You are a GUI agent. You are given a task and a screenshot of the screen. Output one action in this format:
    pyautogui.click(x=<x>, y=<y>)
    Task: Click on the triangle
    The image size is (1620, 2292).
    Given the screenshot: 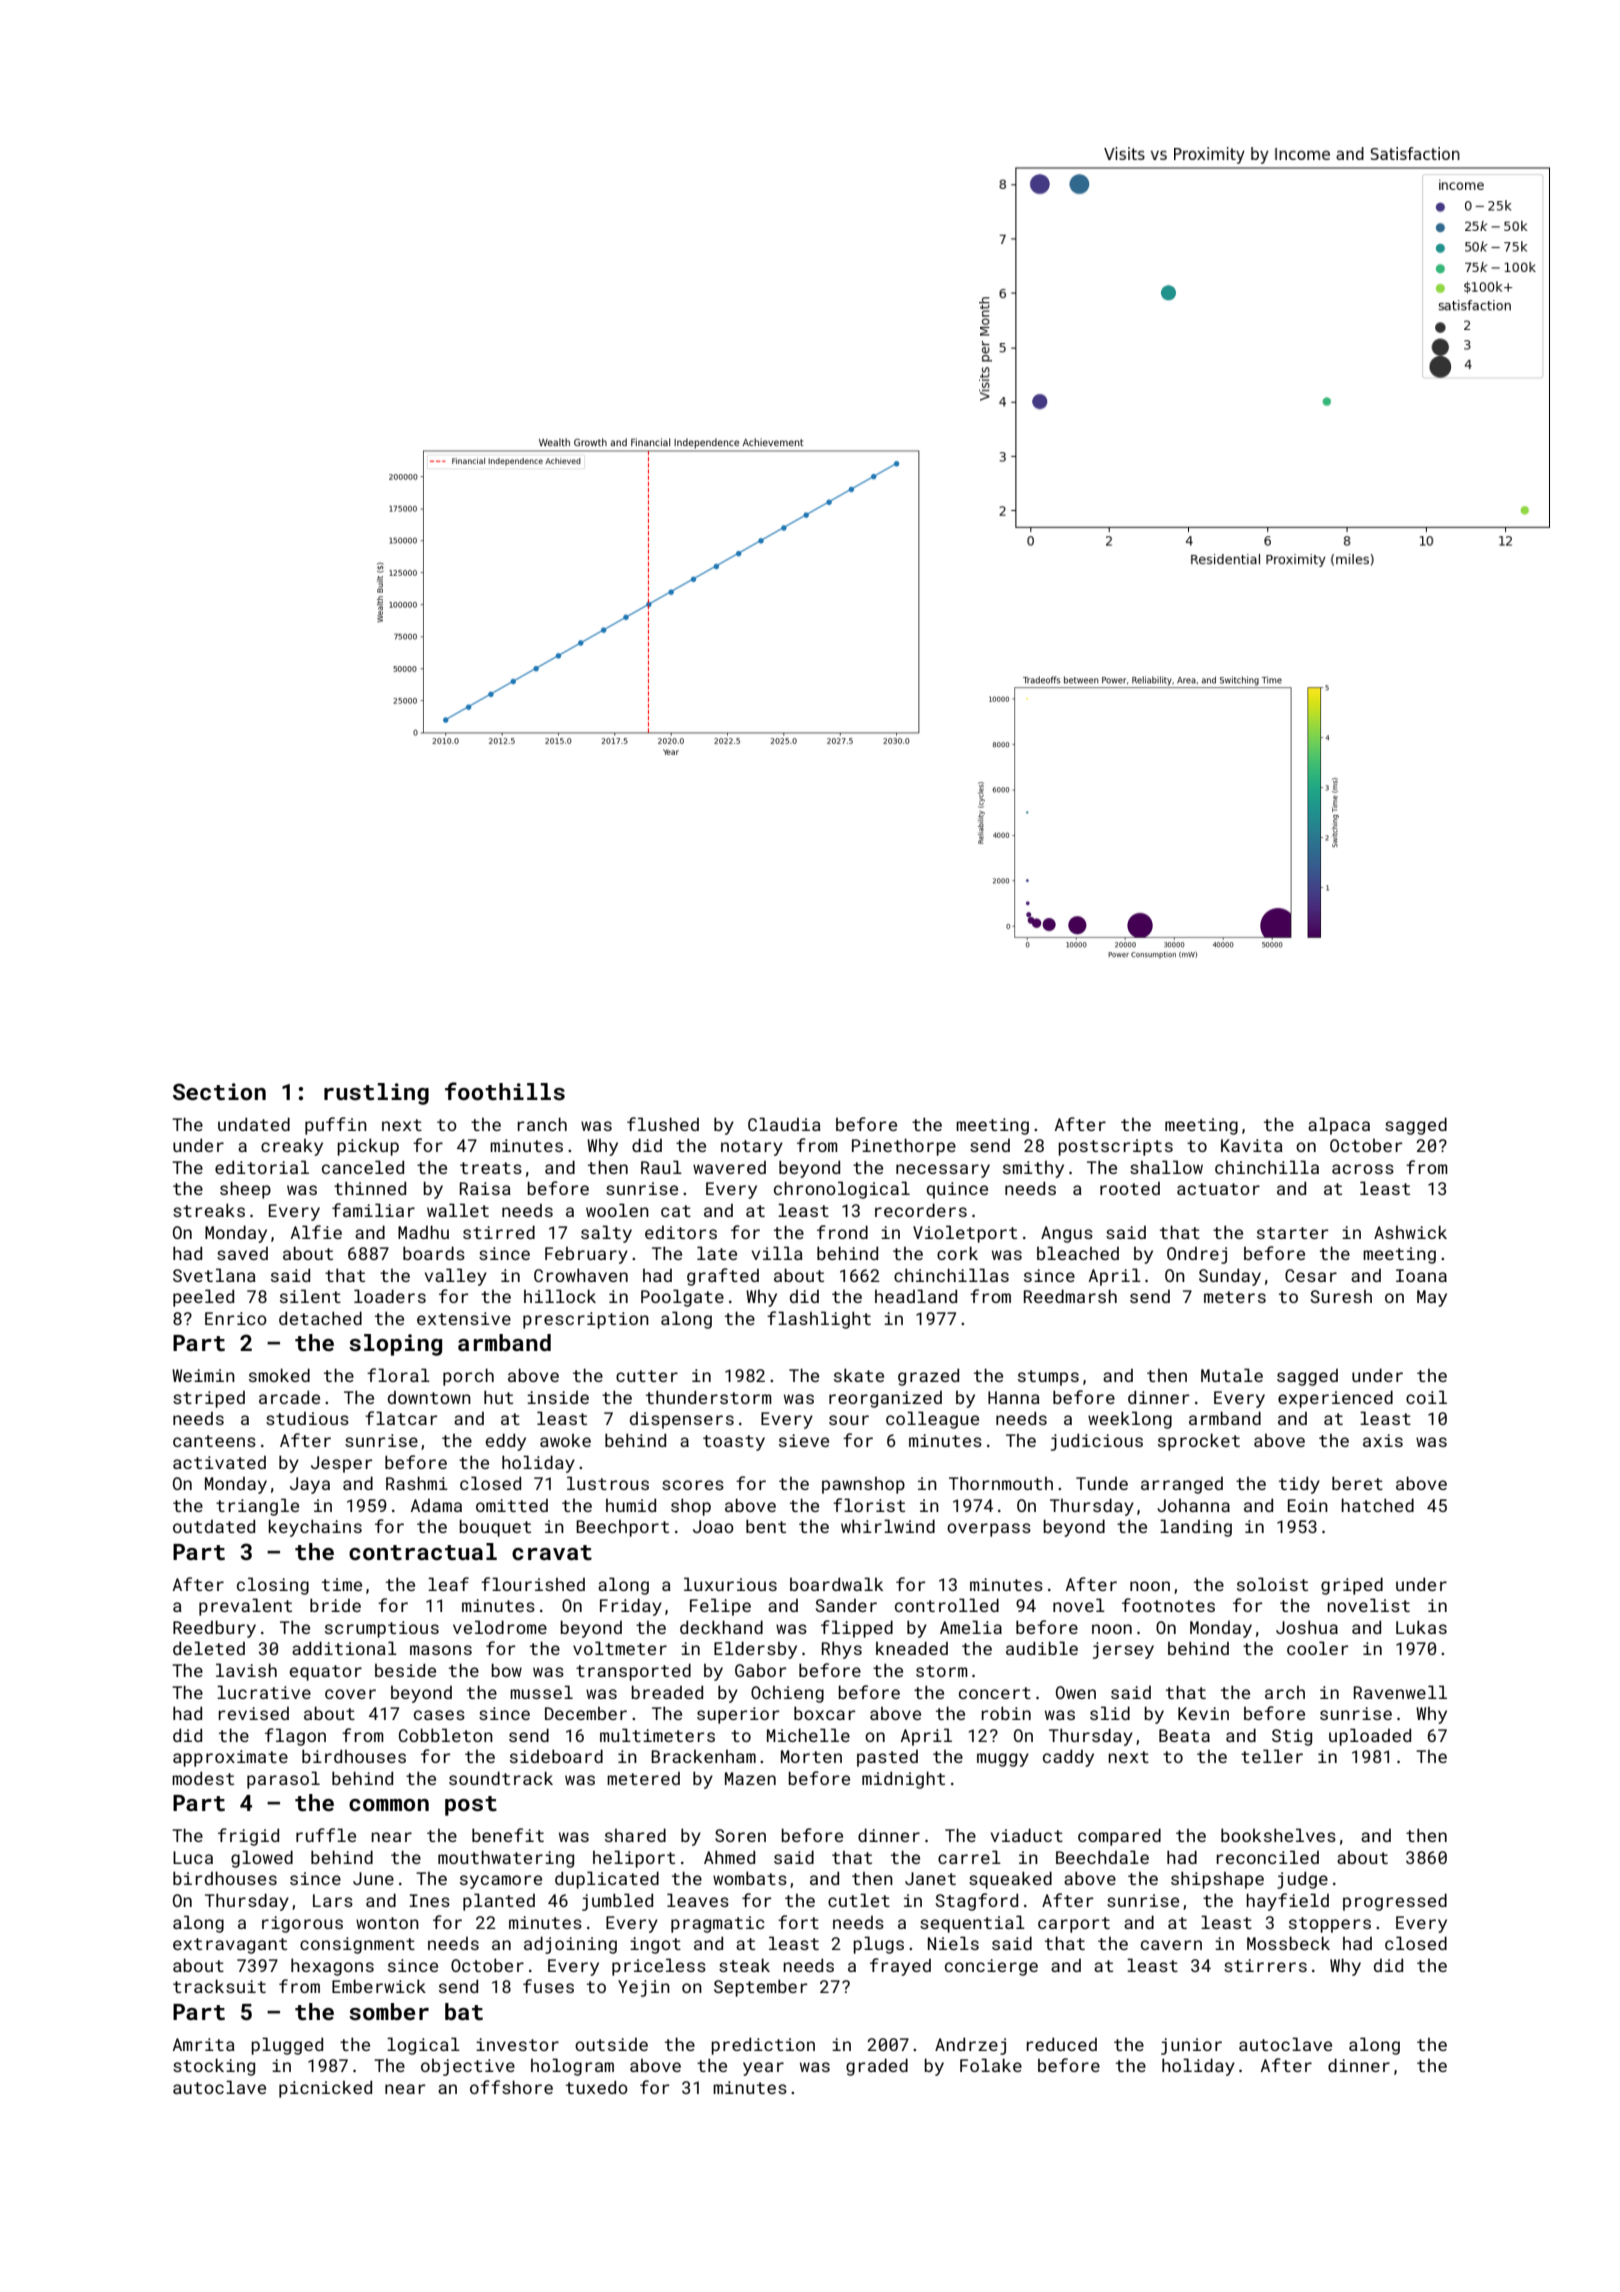 What is the action you would take?
    pyautogui.click(x=257, y=1507)
